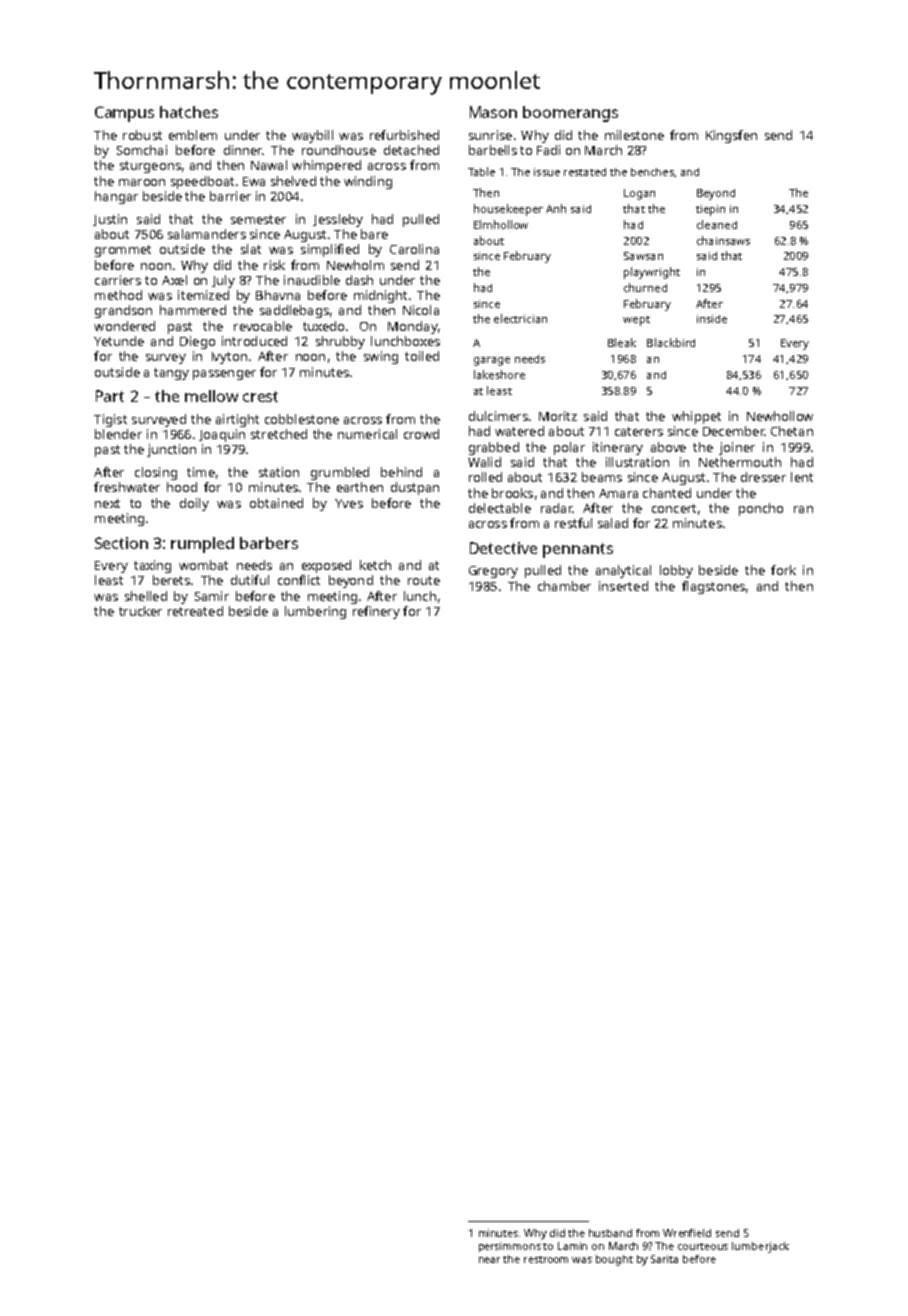 The width and height of the image is (908, 1316). I want to click on Mason, so click(493, 112).
